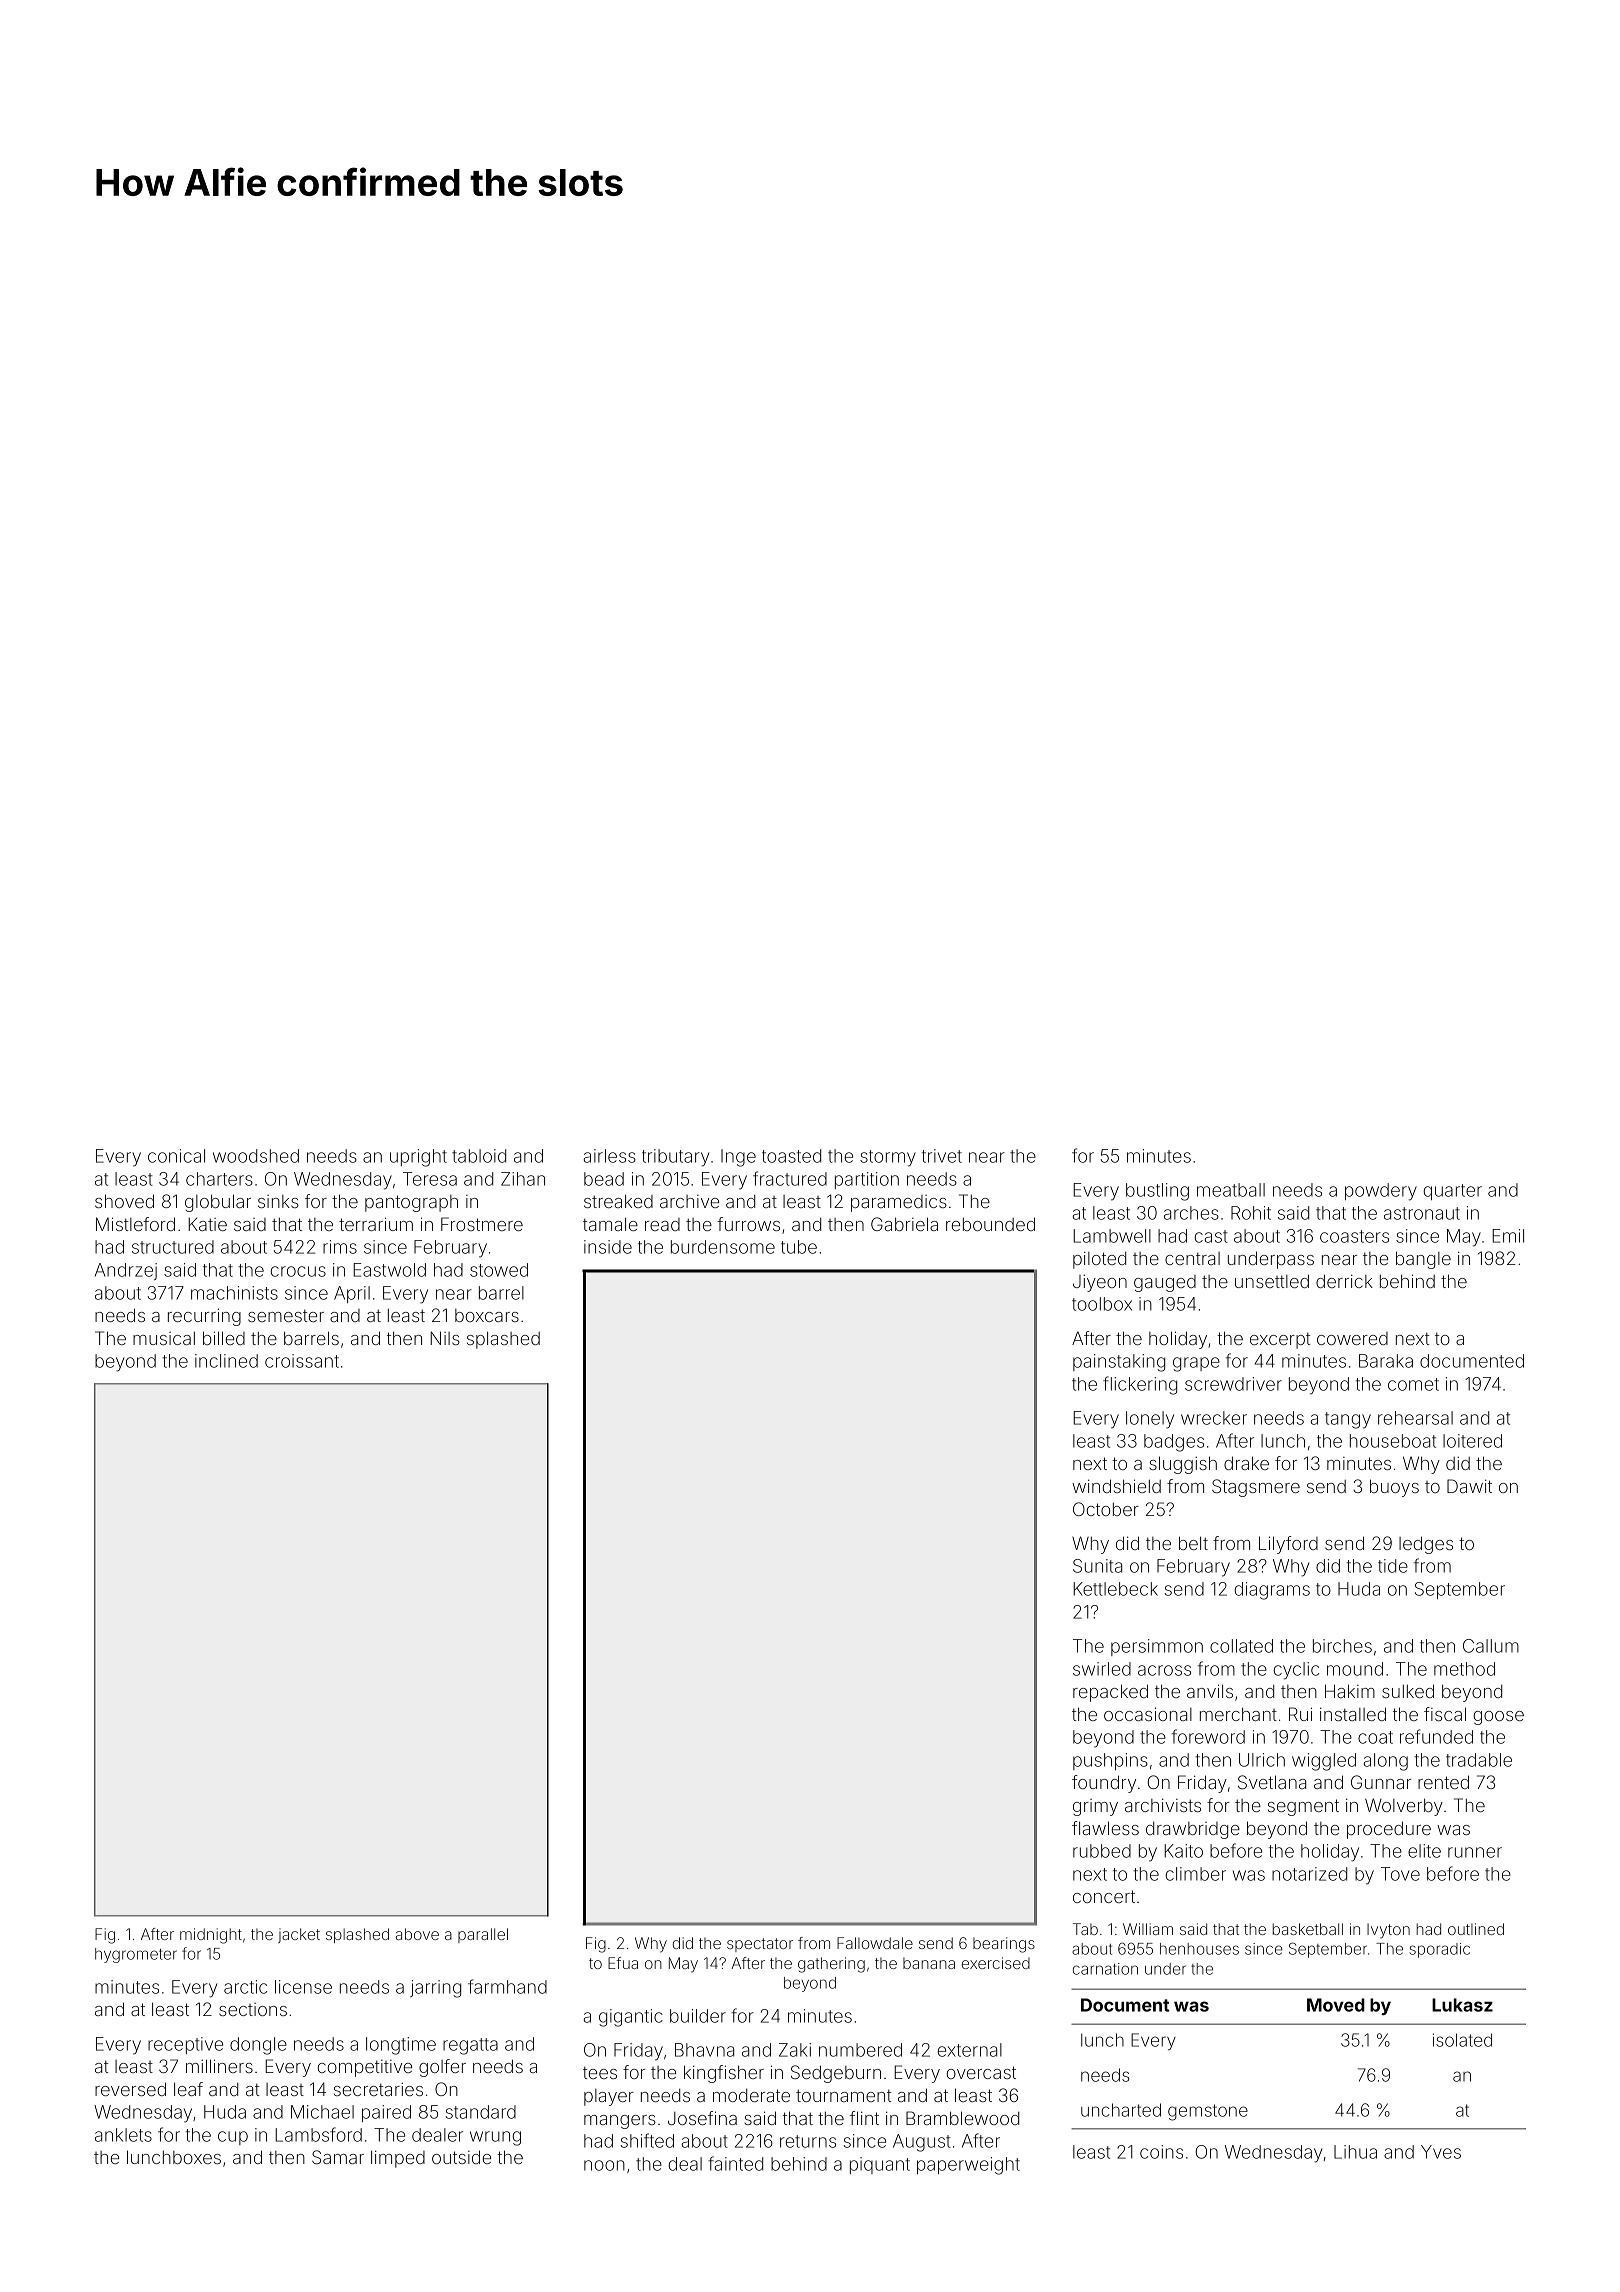 The image size is (1620, 2292). Describe the element at coordinates (1352, 1338) in the screenshot. I see `cowered` at that location.
